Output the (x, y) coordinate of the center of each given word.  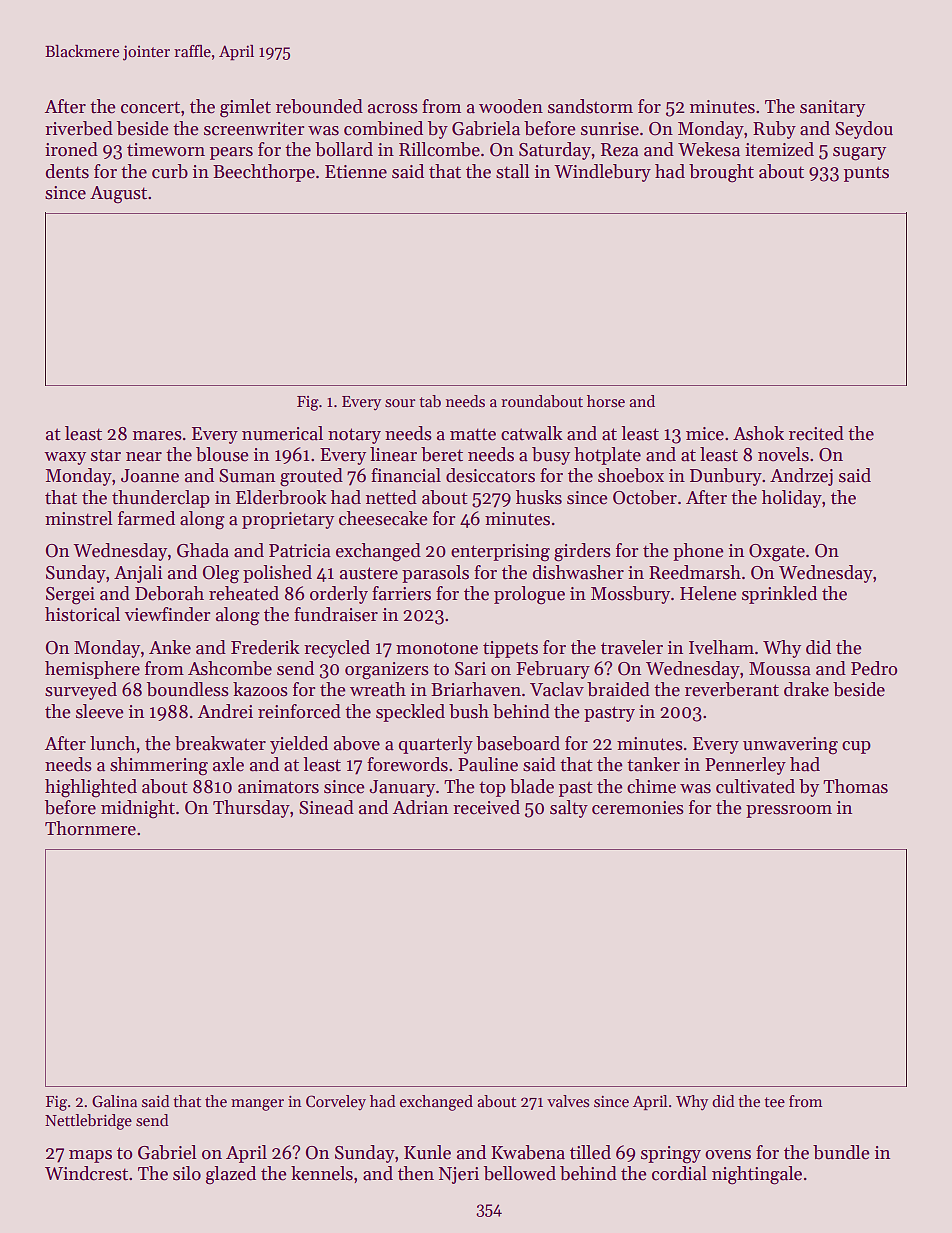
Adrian (420, 807)
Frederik (265, 647)
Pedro (874, 668)
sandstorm (590, 106)
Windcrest (86, 1173)
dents (67, 171)
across (393, 109)
